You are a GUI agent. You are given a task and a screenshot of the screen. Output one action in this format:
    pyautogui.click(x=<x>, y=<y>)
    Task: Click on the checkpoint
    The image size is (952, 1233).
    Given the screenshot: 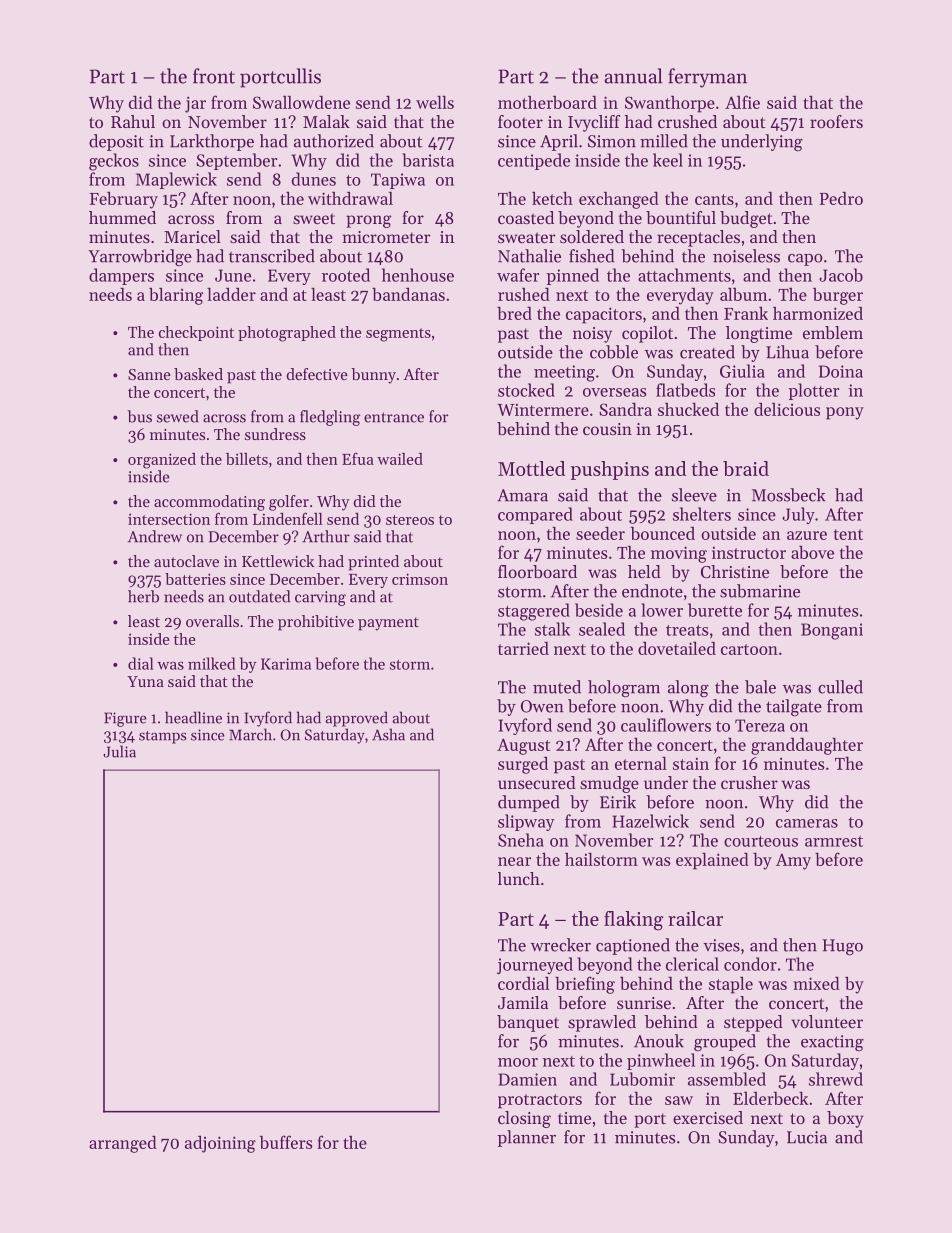 What is the action you would take?
    pyautogui.click(x=196, y=333)
